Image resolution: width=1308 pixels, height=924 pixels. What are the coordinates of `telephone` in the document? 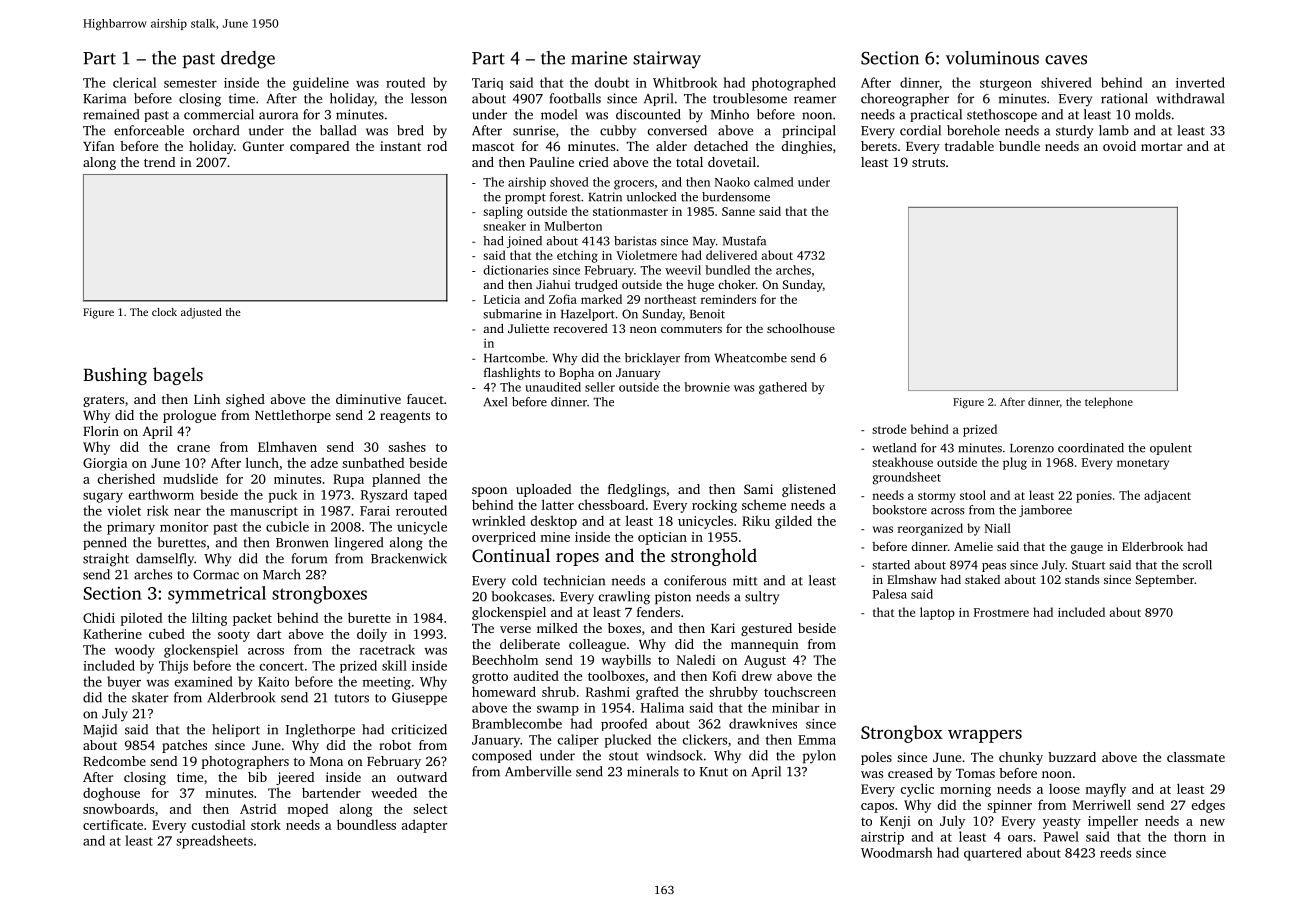 It's located at (1109, 402).
